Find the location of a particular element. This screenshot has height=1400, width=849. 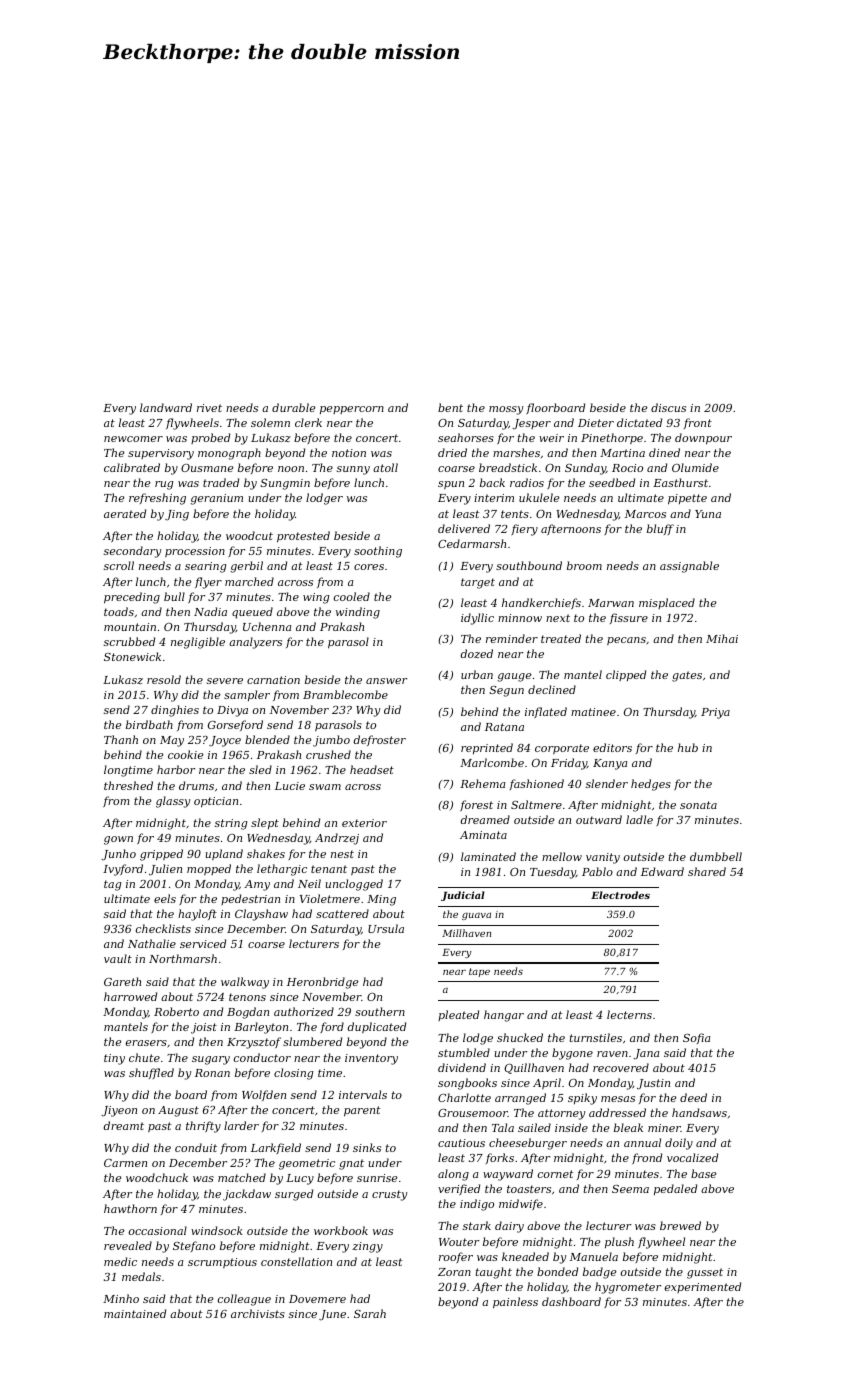

shared is located at coordinates (707, 871).
